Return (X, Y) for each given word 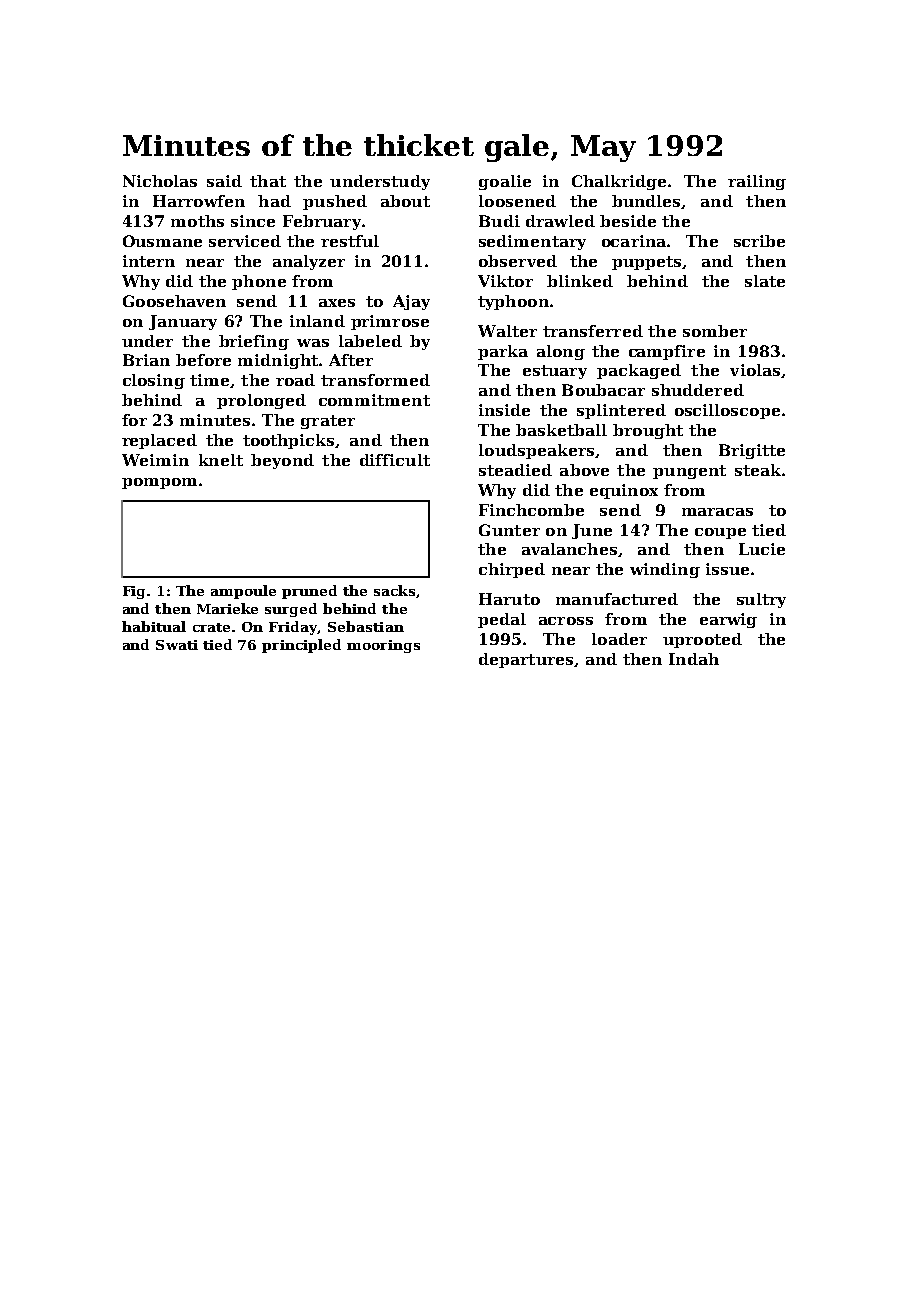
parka (503, 352)
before (203, 360)
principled (301, 646)
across (566, 621)
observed (518, 261)
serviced (245, 241)
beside (628, 221)
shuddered (698, 390)
